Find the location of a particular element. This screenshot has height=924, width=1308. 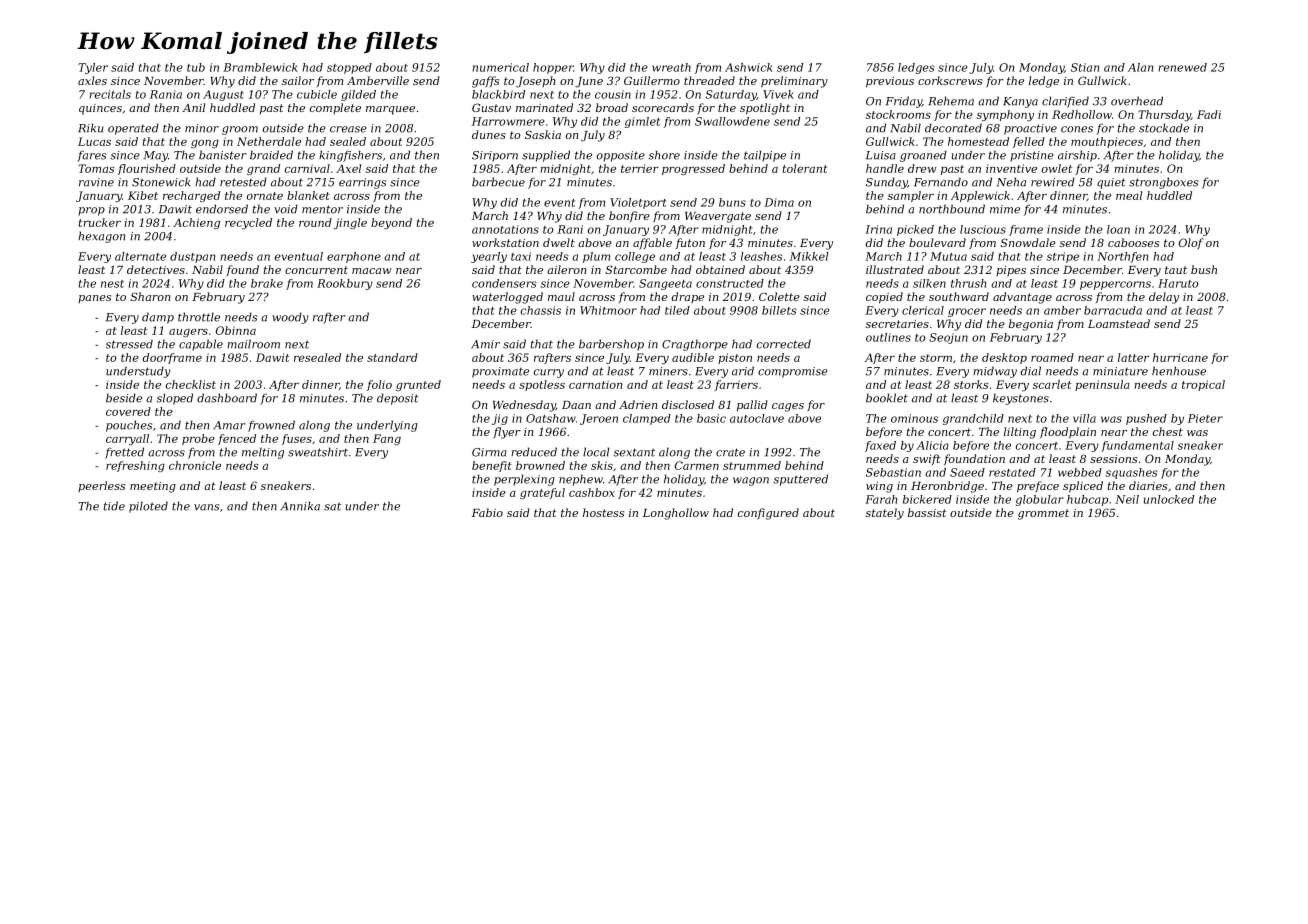

Fabio is located at coordinates (487, 512).
